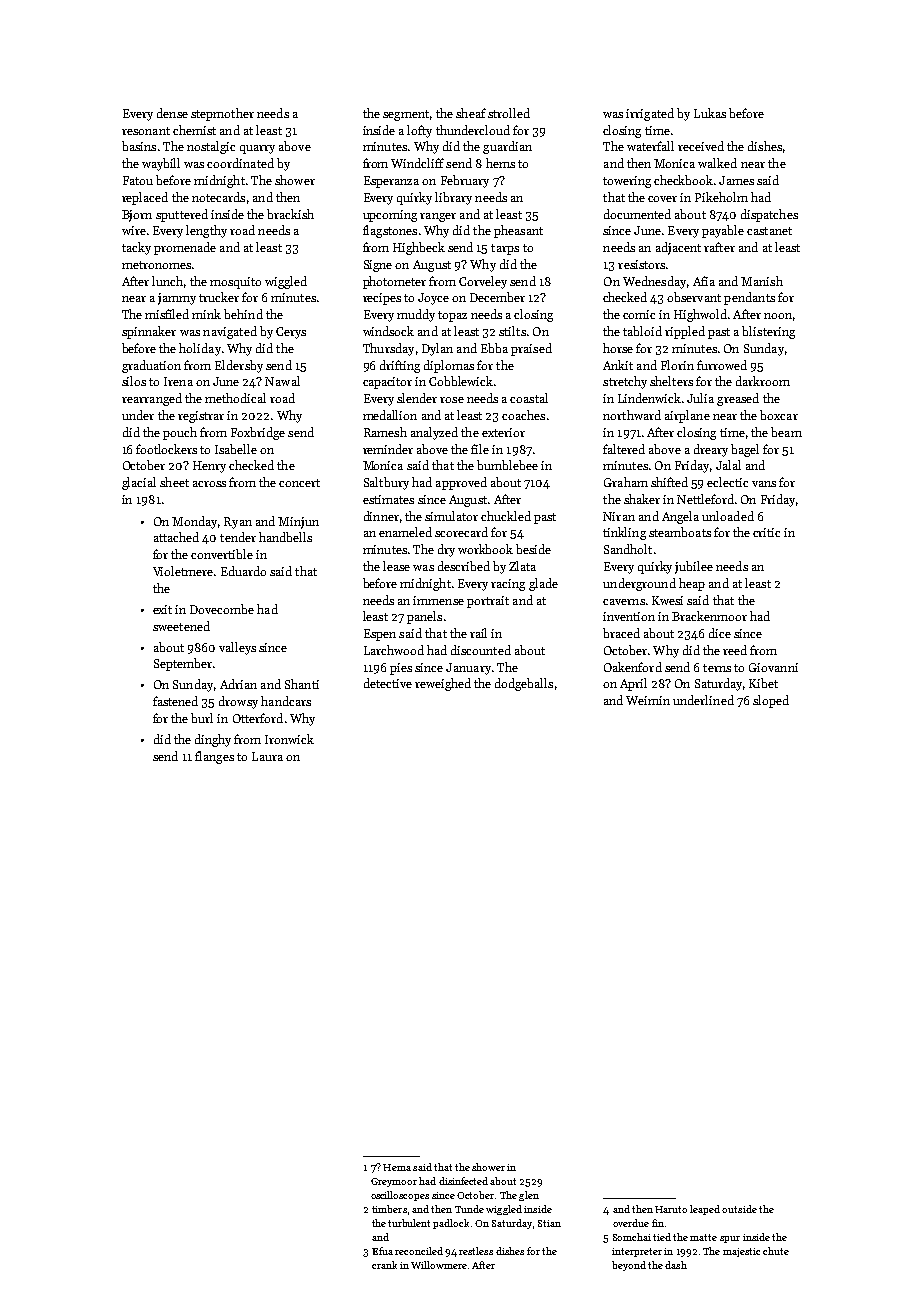 The image size is (924, 1308). I want to click on crank, so click(384, 1265).
